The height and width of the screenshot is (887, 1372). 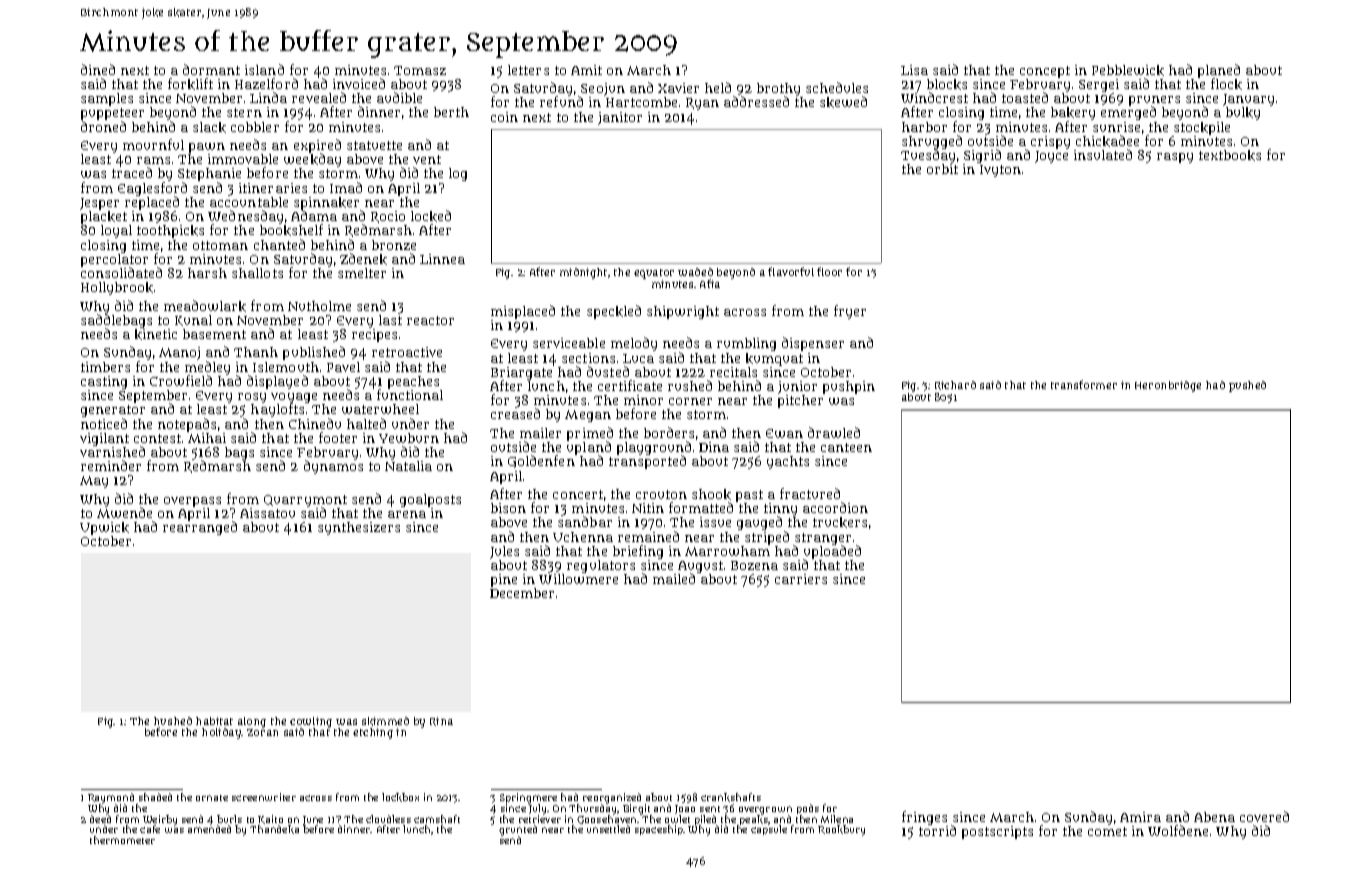 What do you see at coordinates (585, 522) in the screenshot?
I see `sandbar` at bounding box center [585, 522].
